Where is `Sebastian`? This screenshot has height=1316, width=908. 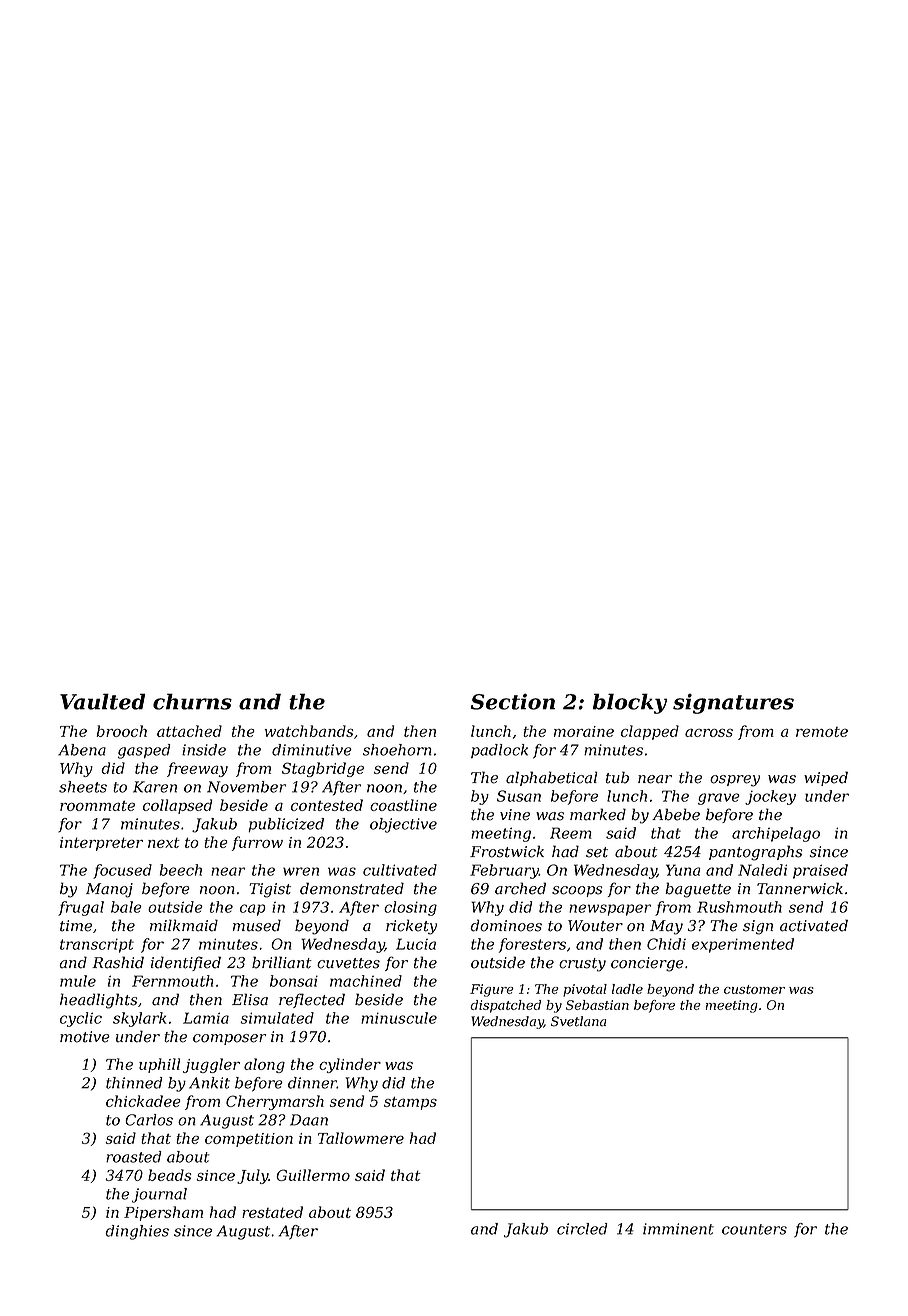 Sebastian is located at coordinates (597, 1005).
